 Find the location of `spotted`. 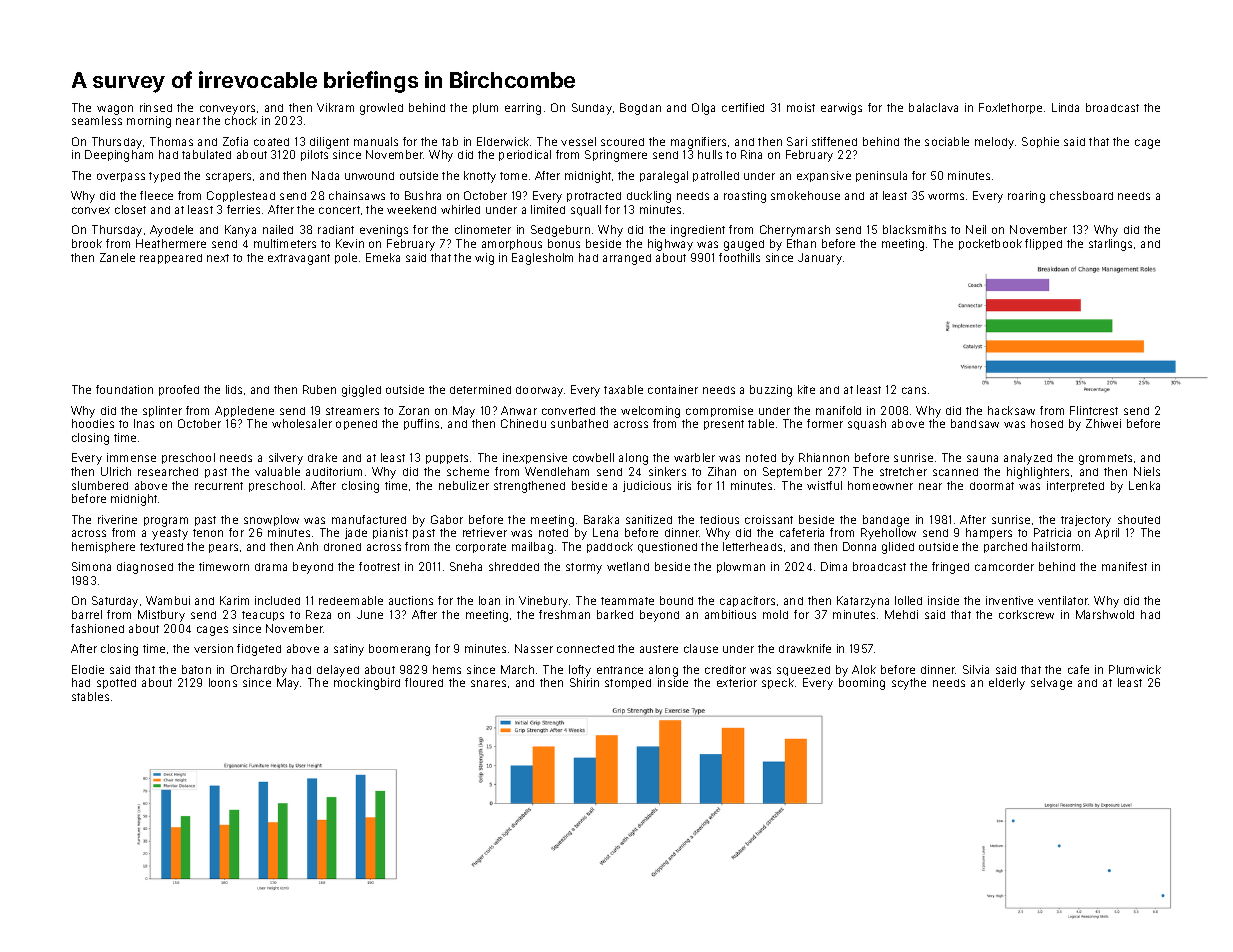

spotted is located at coordinates (116, 684).
